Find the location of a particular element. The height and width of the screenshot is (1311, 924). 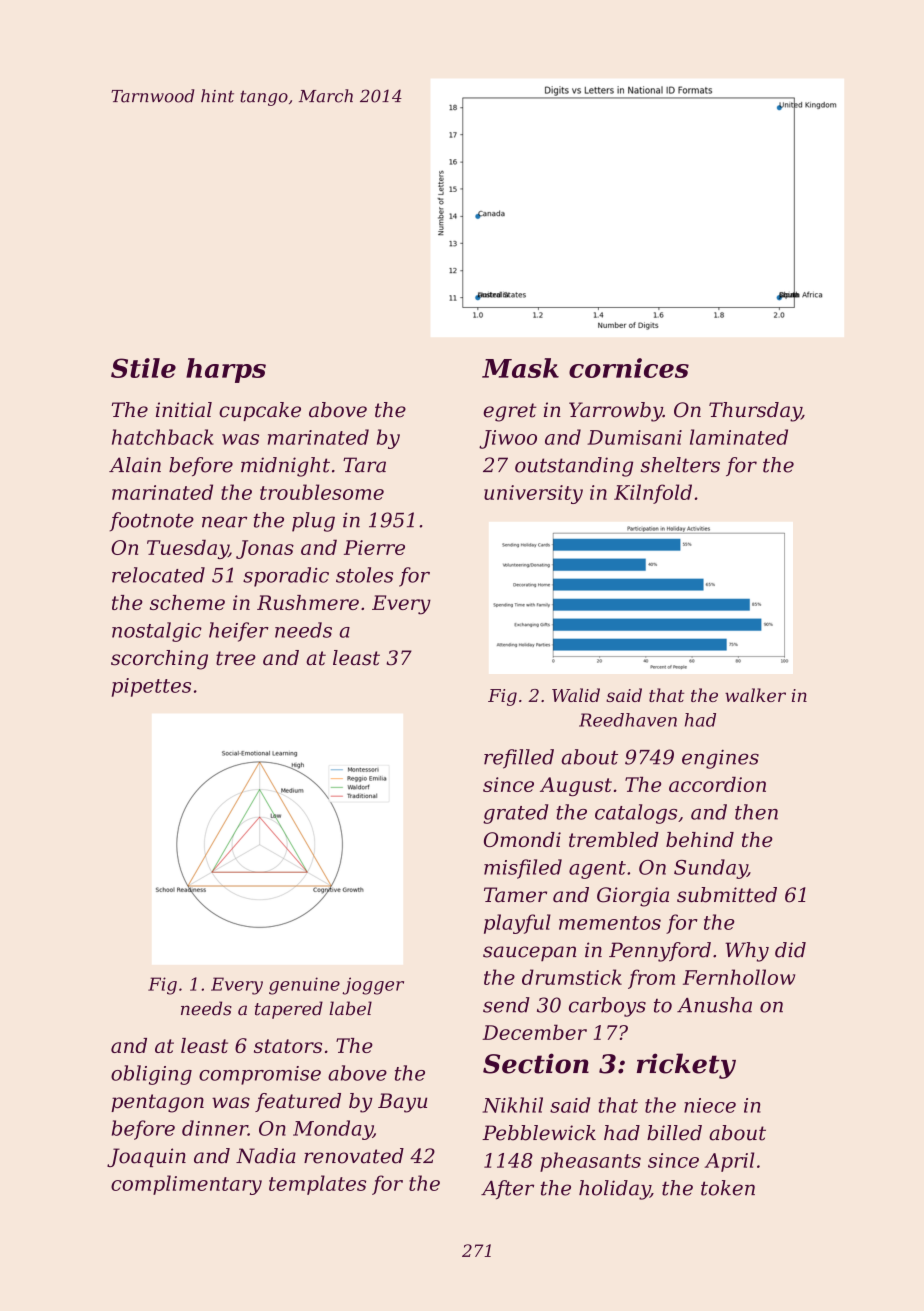

jogger is located at coordinates (373, 986).
